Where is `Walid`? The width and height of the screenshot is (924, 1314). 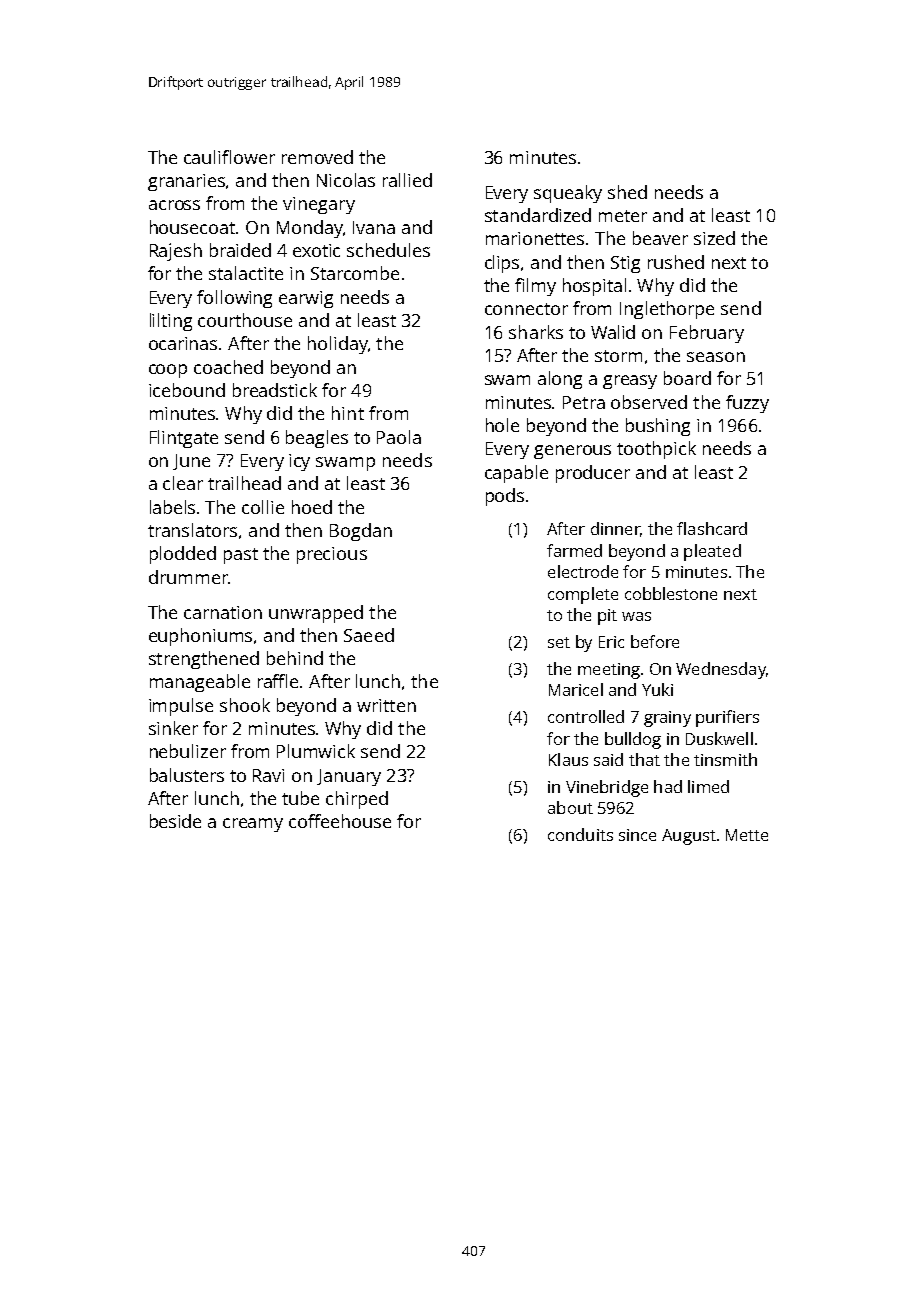 Walid is located at coordinates (613, 332).
